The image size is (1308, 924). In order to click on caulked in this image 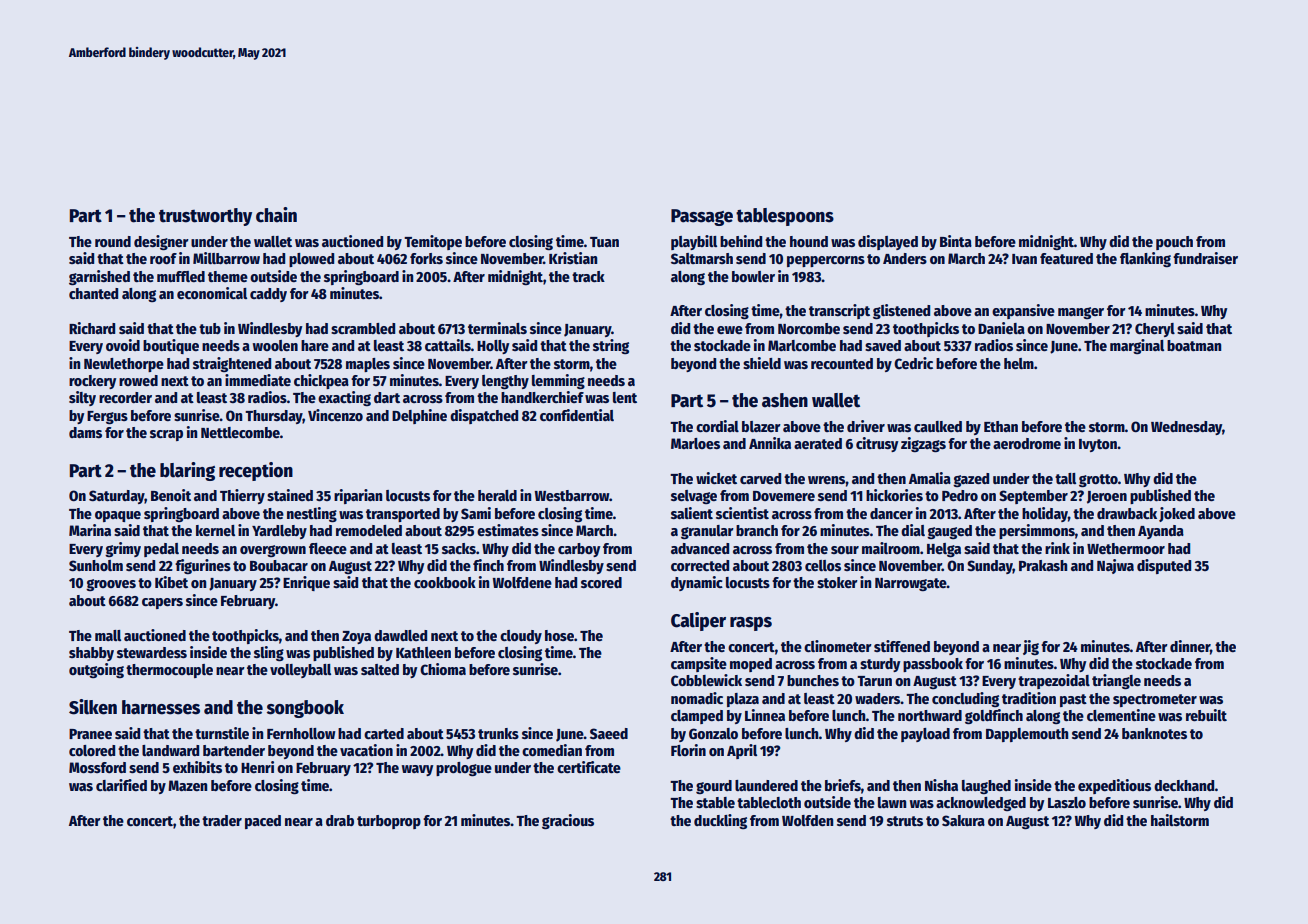, I will do `click(938, 426)`.
